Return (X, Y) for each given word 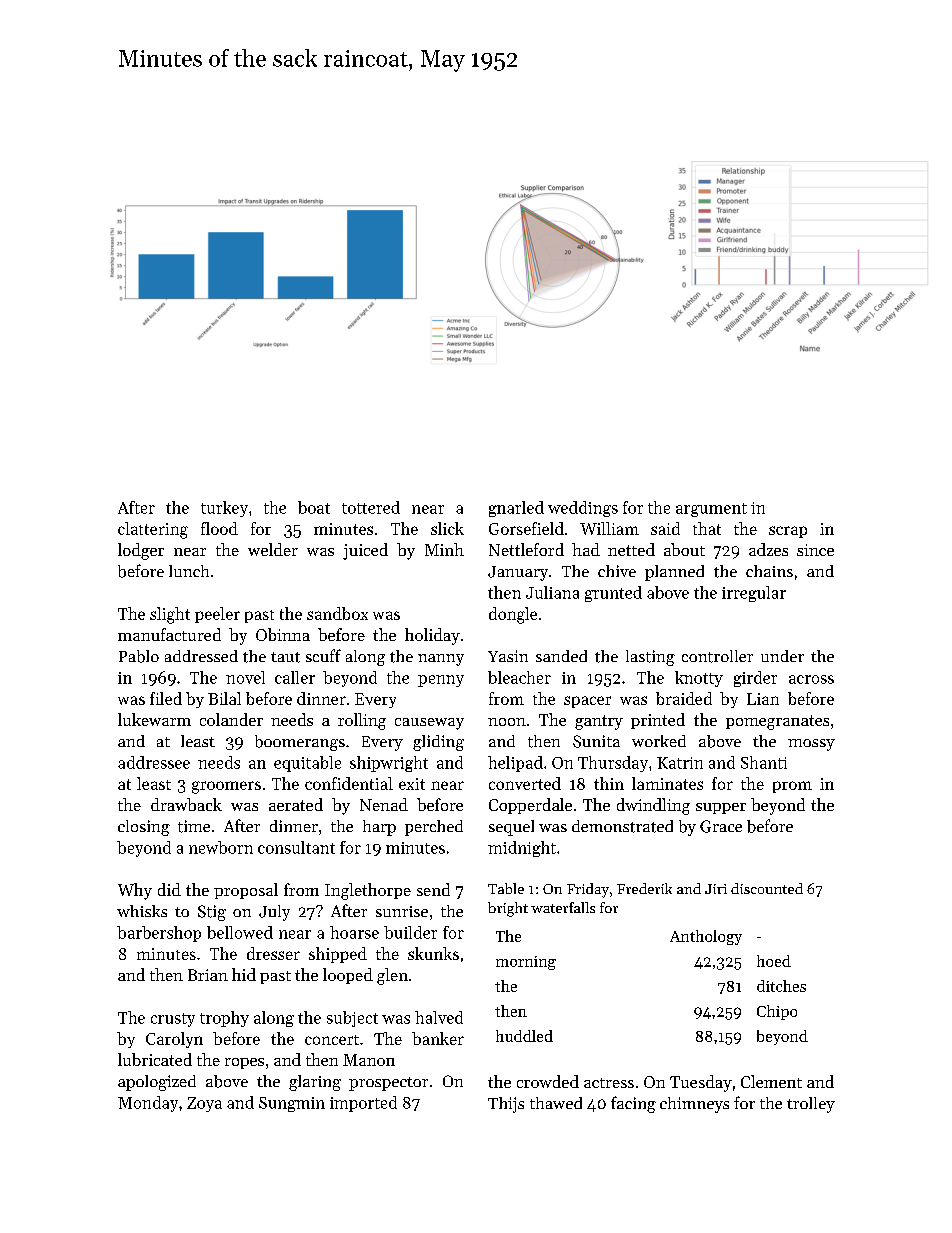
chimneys (694, 1105)
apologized (157, 1083)
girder (755, 679)
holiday (432, 636)
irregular (754, 594)
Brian (208, 975)
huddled (524, 1036)
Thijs (506, 1105)
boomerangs (300, 743)
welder (273, 549)
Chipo (777, 1012)
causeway (429, 724)
